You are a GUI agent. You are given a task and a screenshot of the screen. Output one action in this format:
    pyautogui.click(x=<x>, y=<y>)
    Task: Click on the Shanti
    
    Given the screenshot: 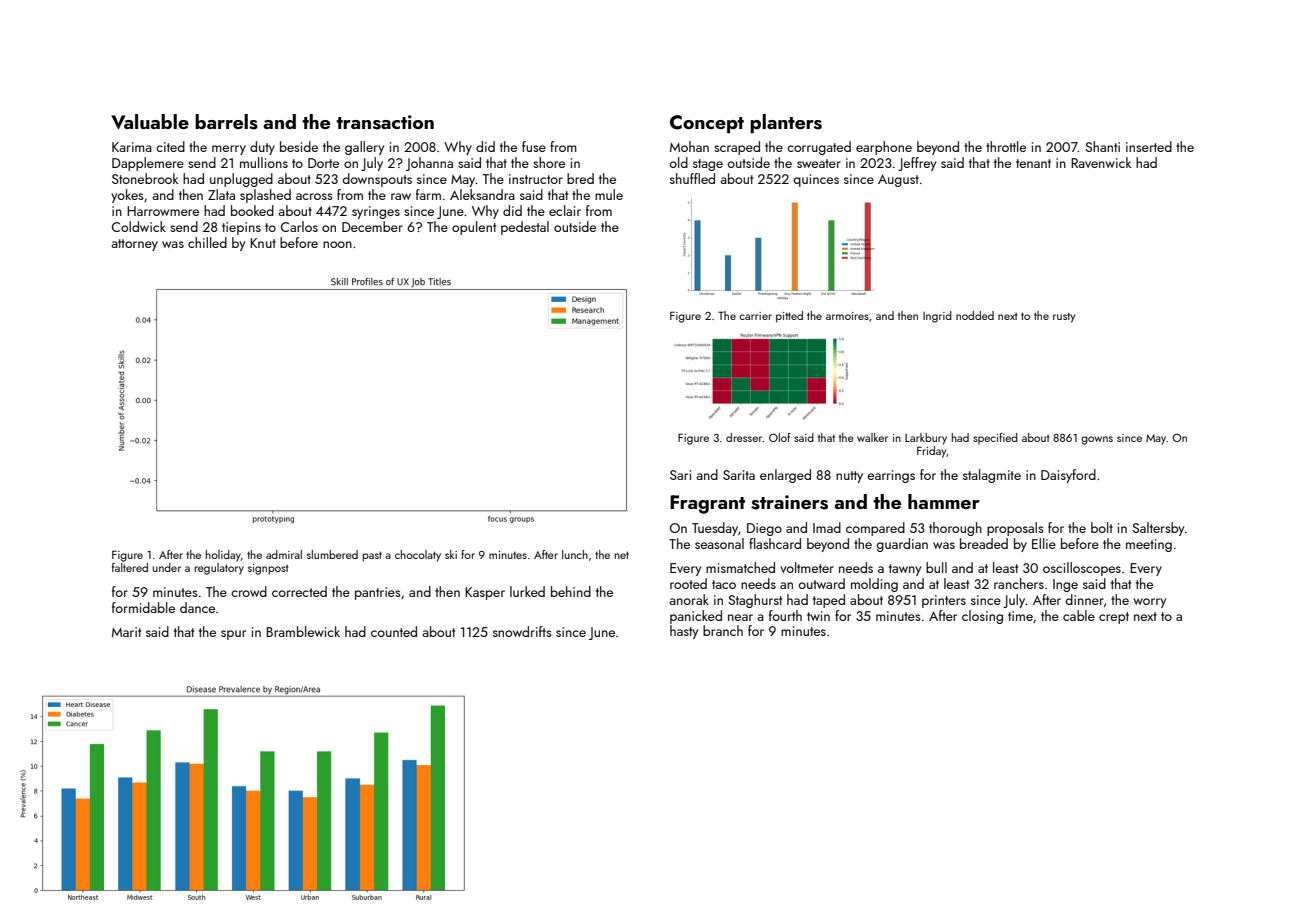 What is the action you would take?
    pyautogui.click(x=1102, y=146)
